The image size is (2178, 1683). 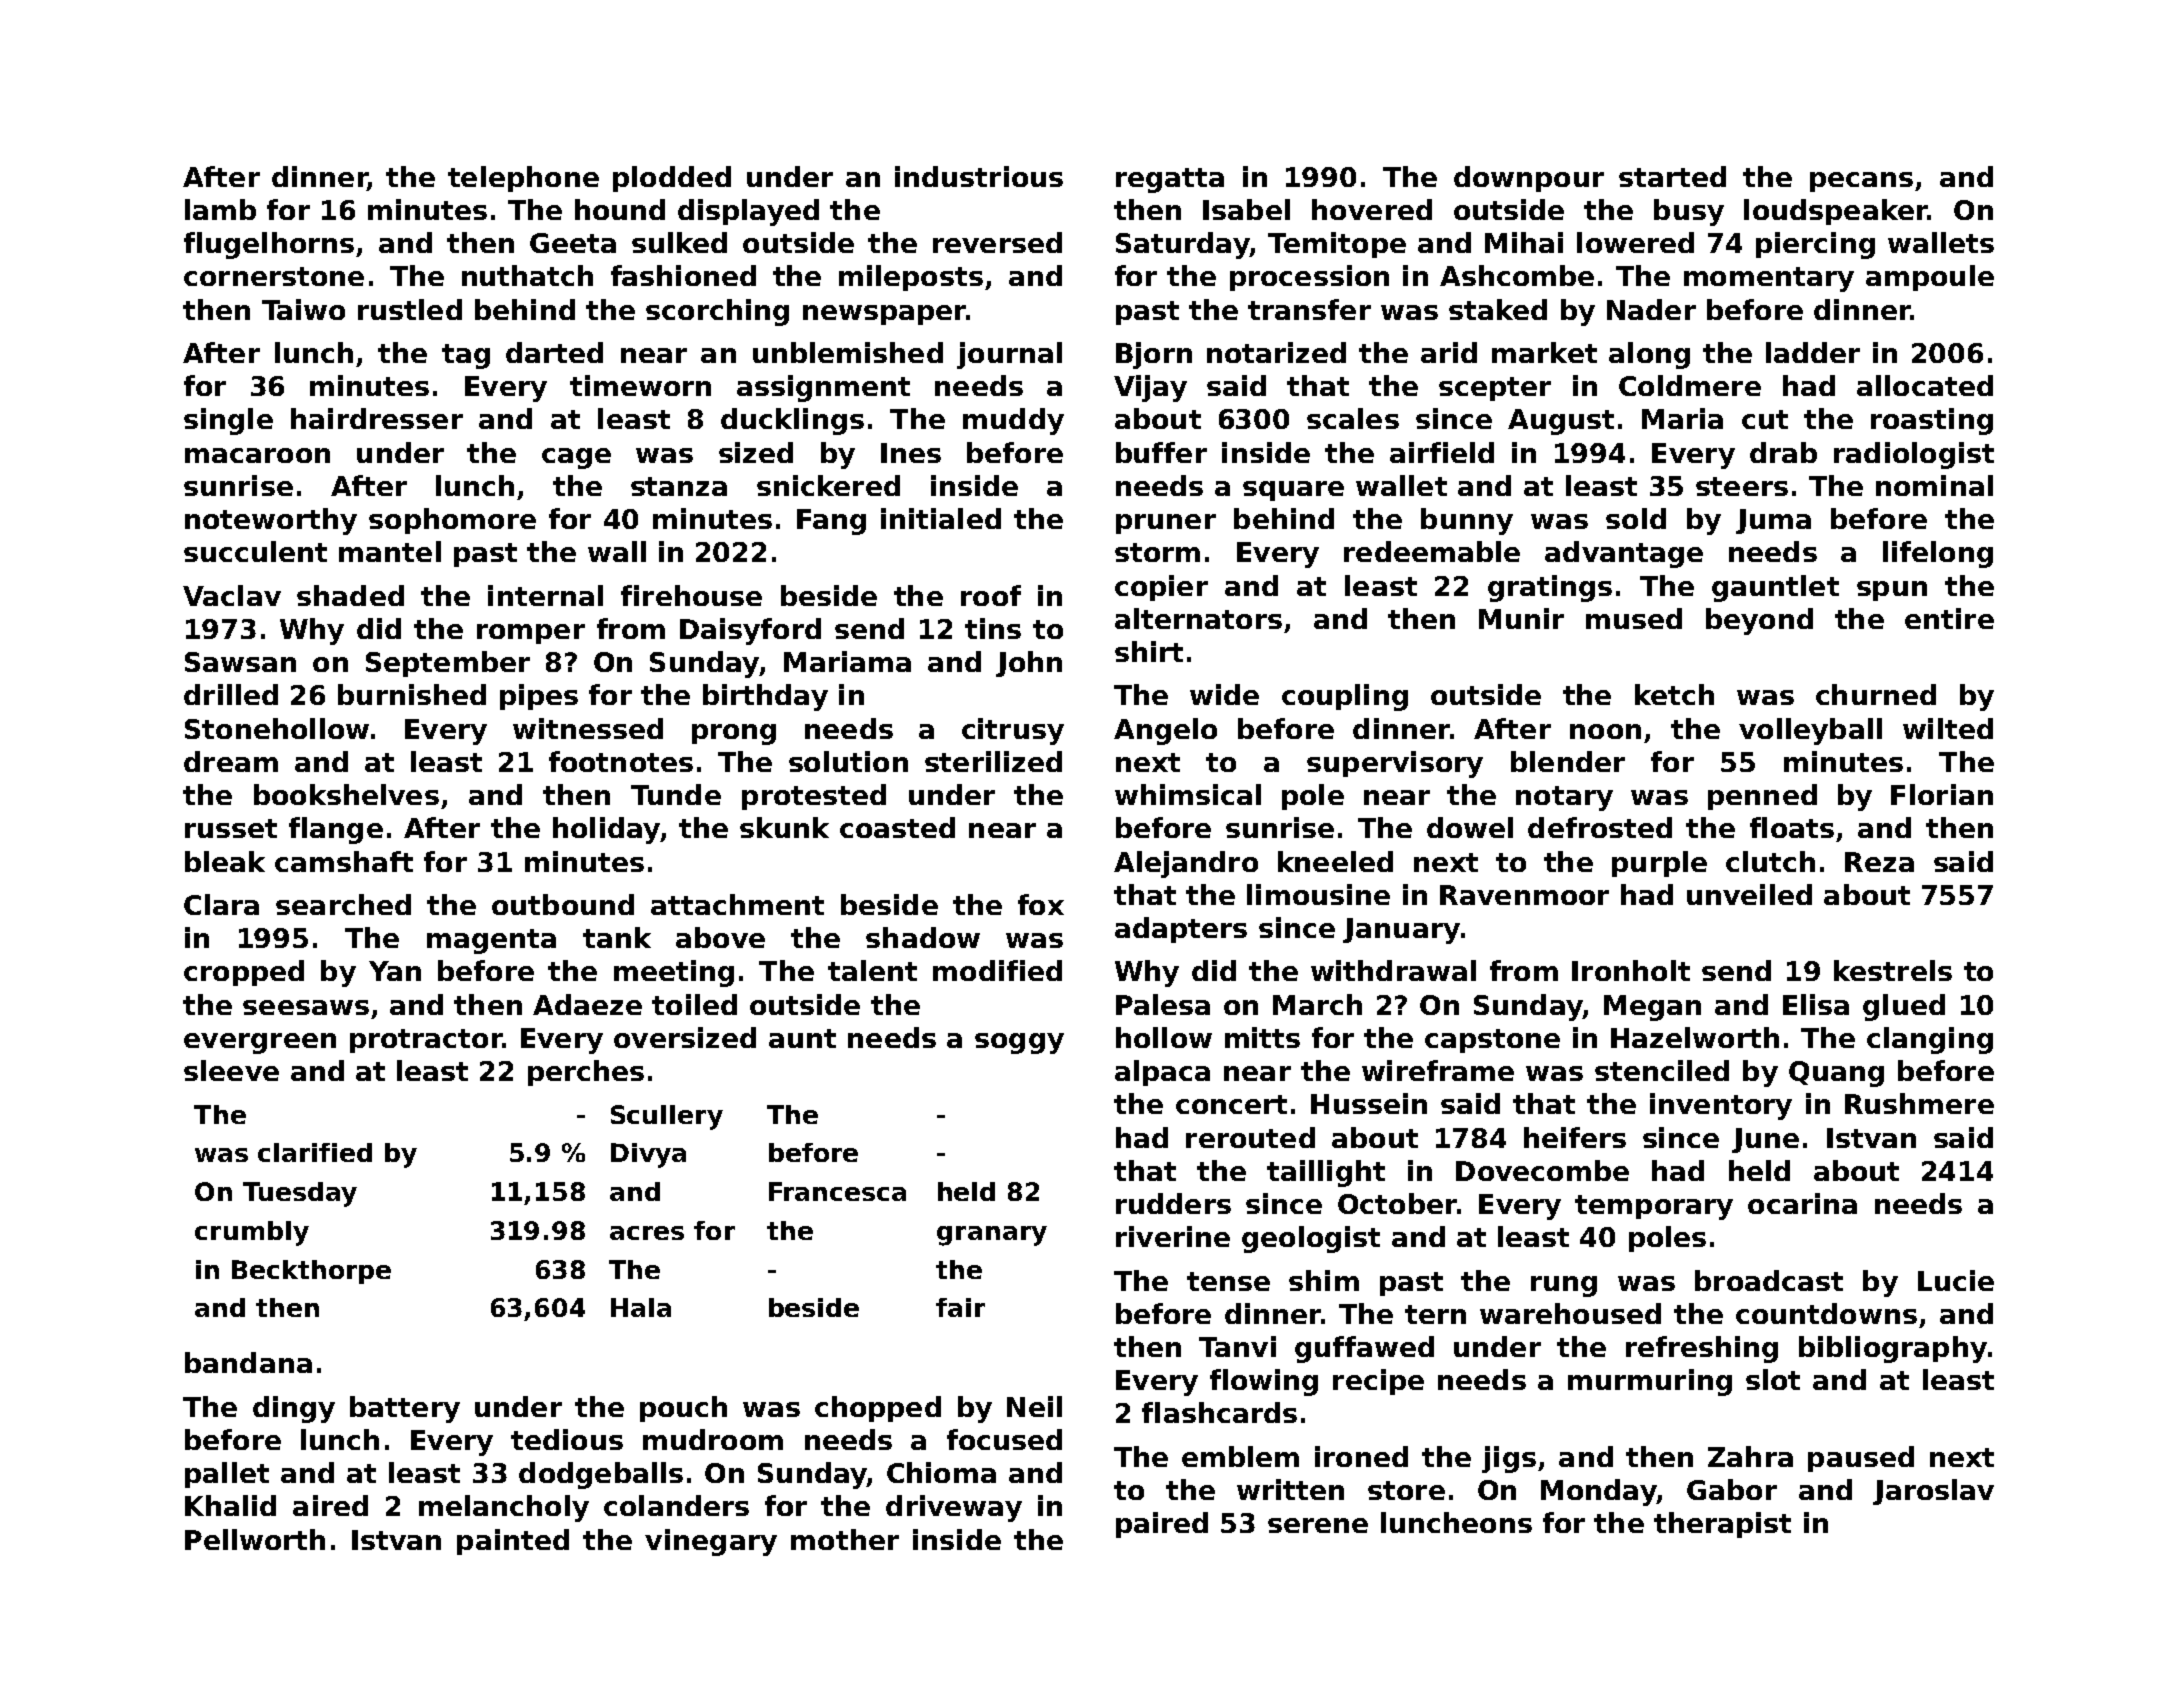 What do you see at coordinates (1893, 970) in the screenshot?
I see `kestrels` at bounding box center [1893, 970].
